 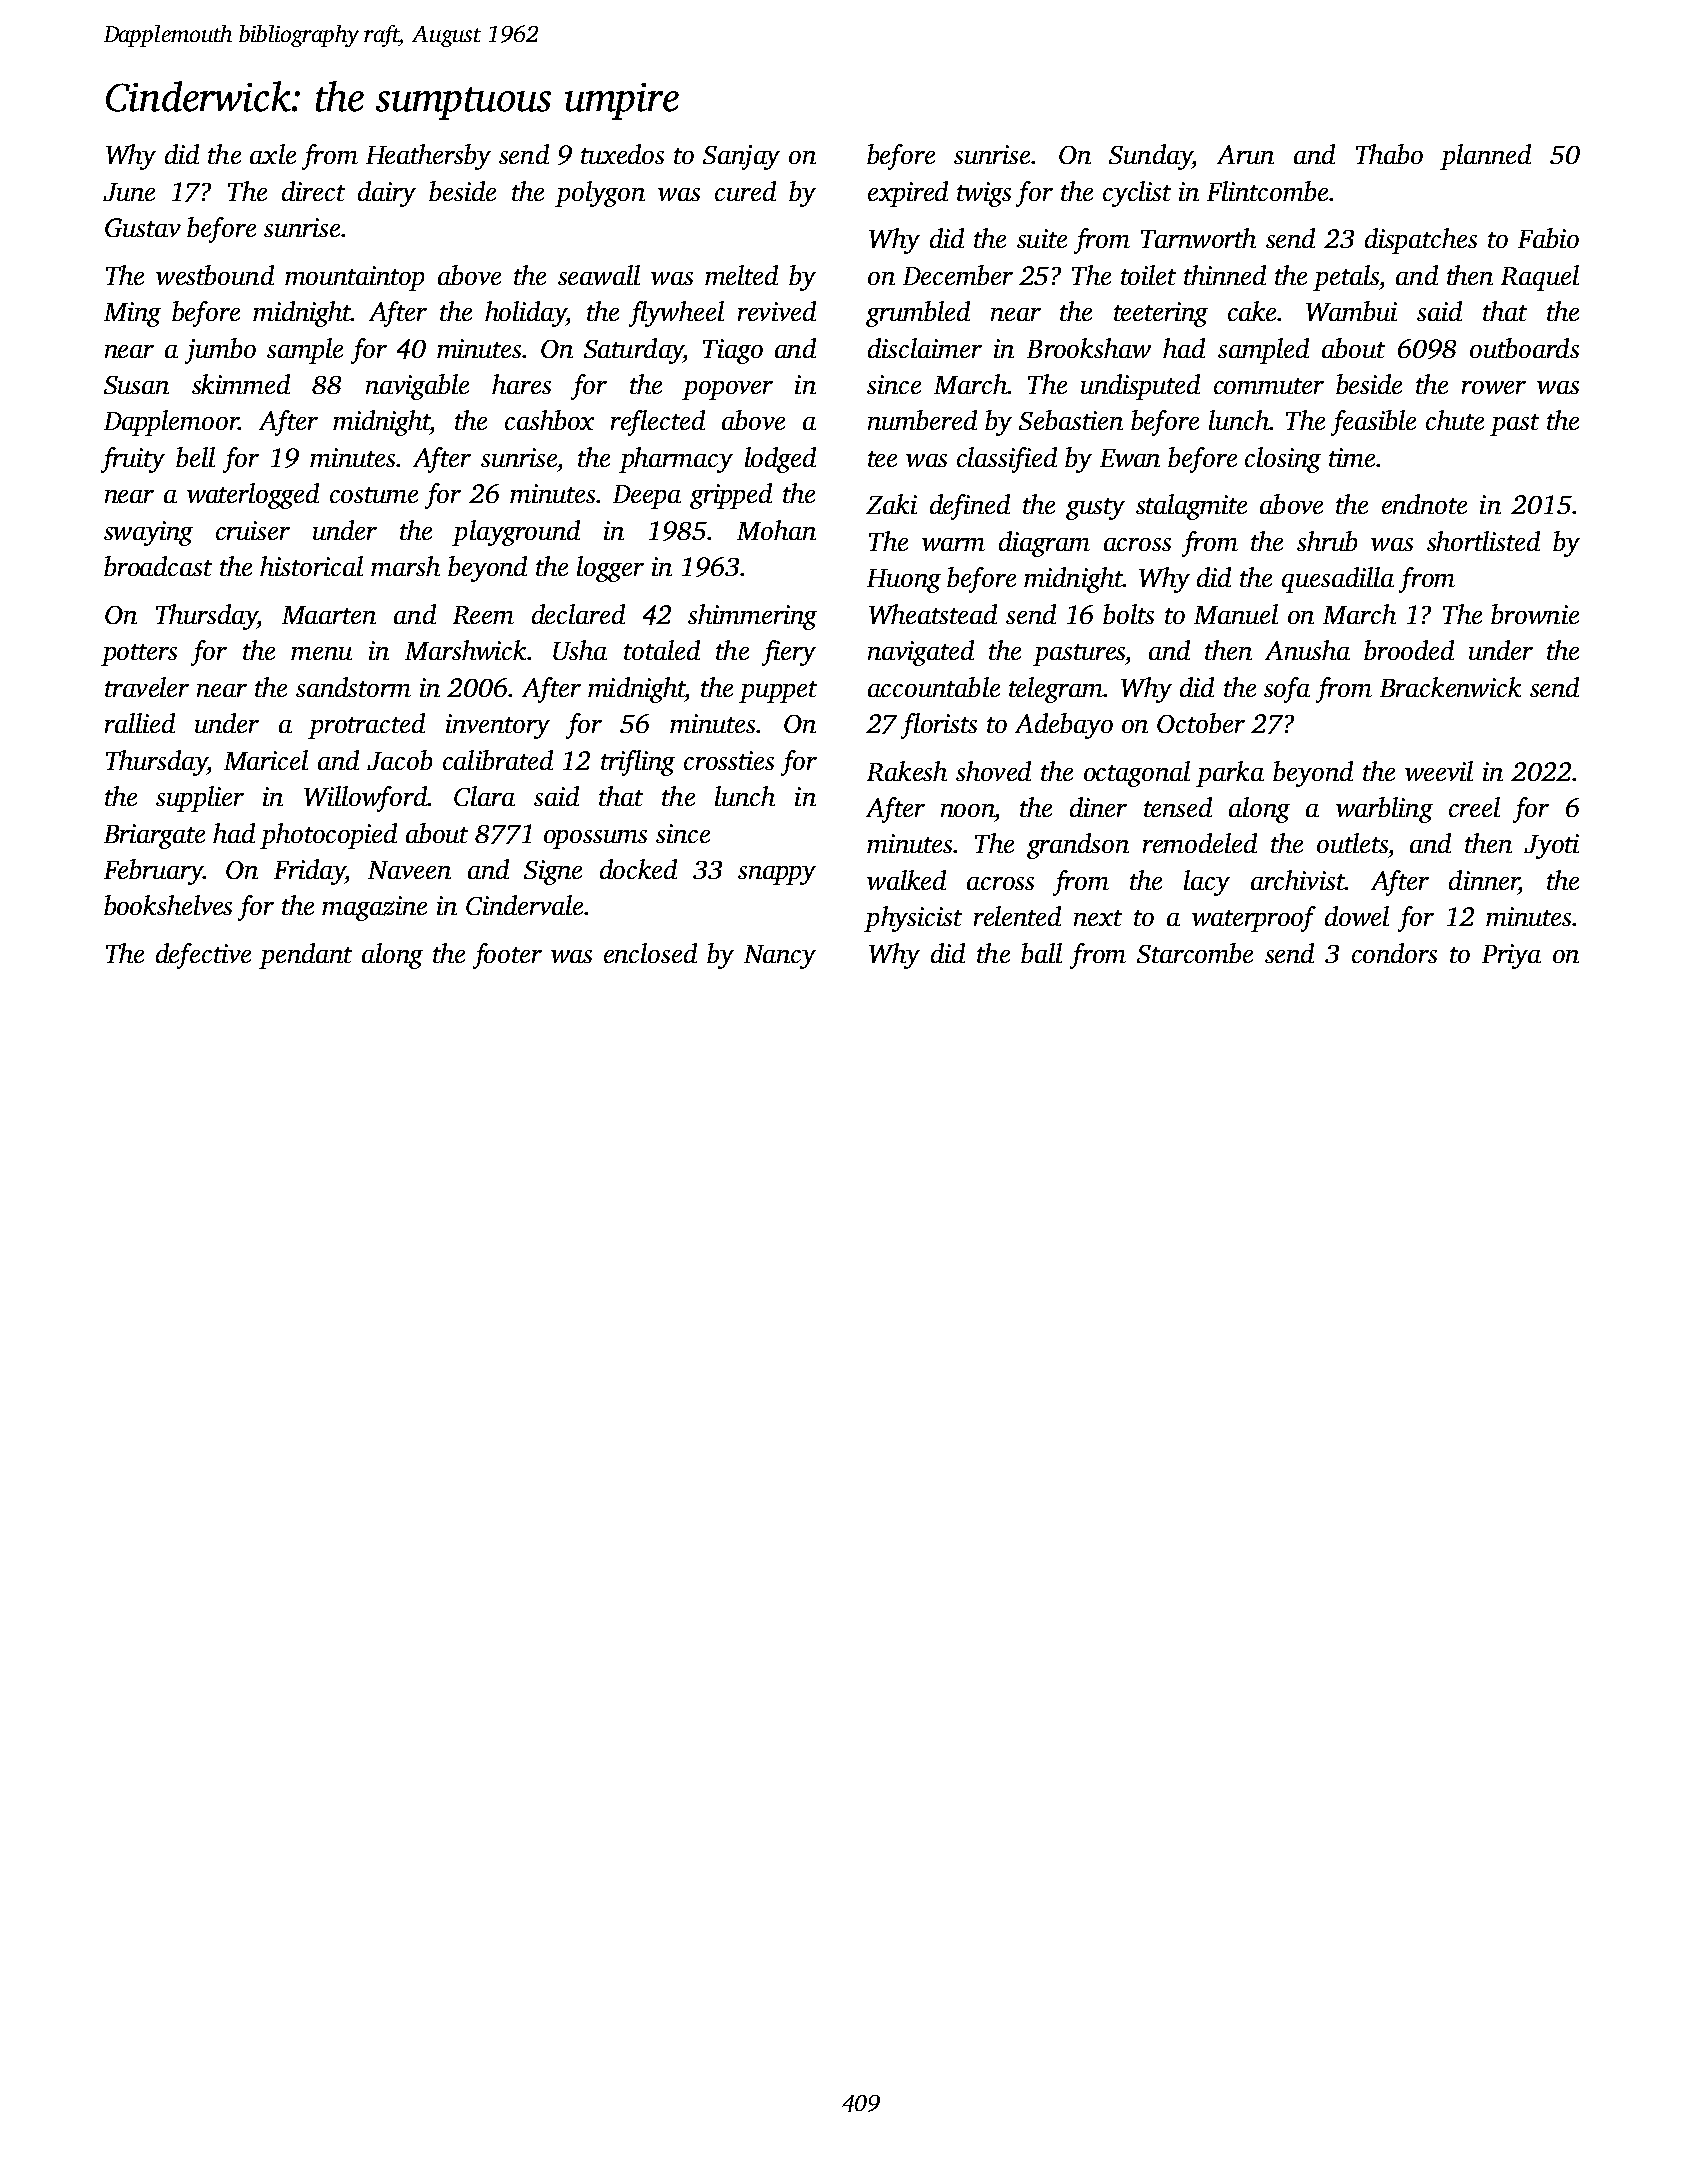 I want to click on outlets, so click(x=1352, y=843).
